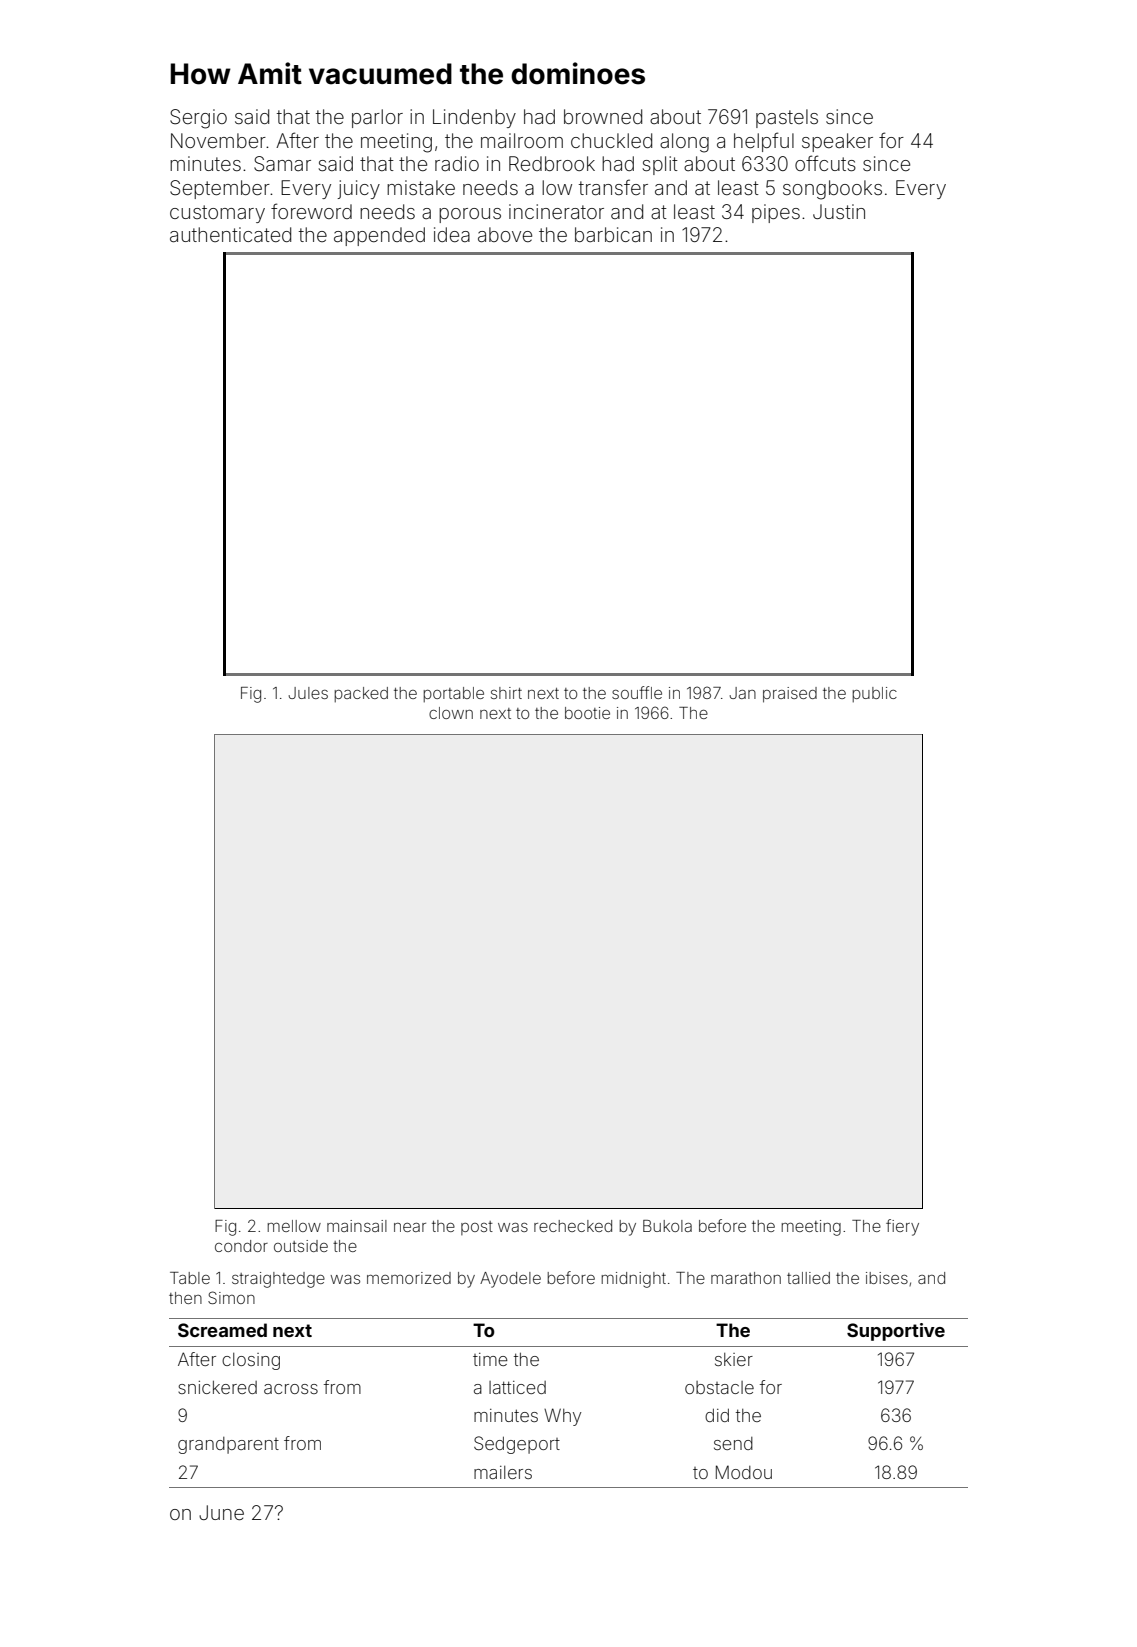 The height and width of the document is (1647, 1137). Describe the element at coordinates (787, 118) in the document. I see `pastels` at that location.
